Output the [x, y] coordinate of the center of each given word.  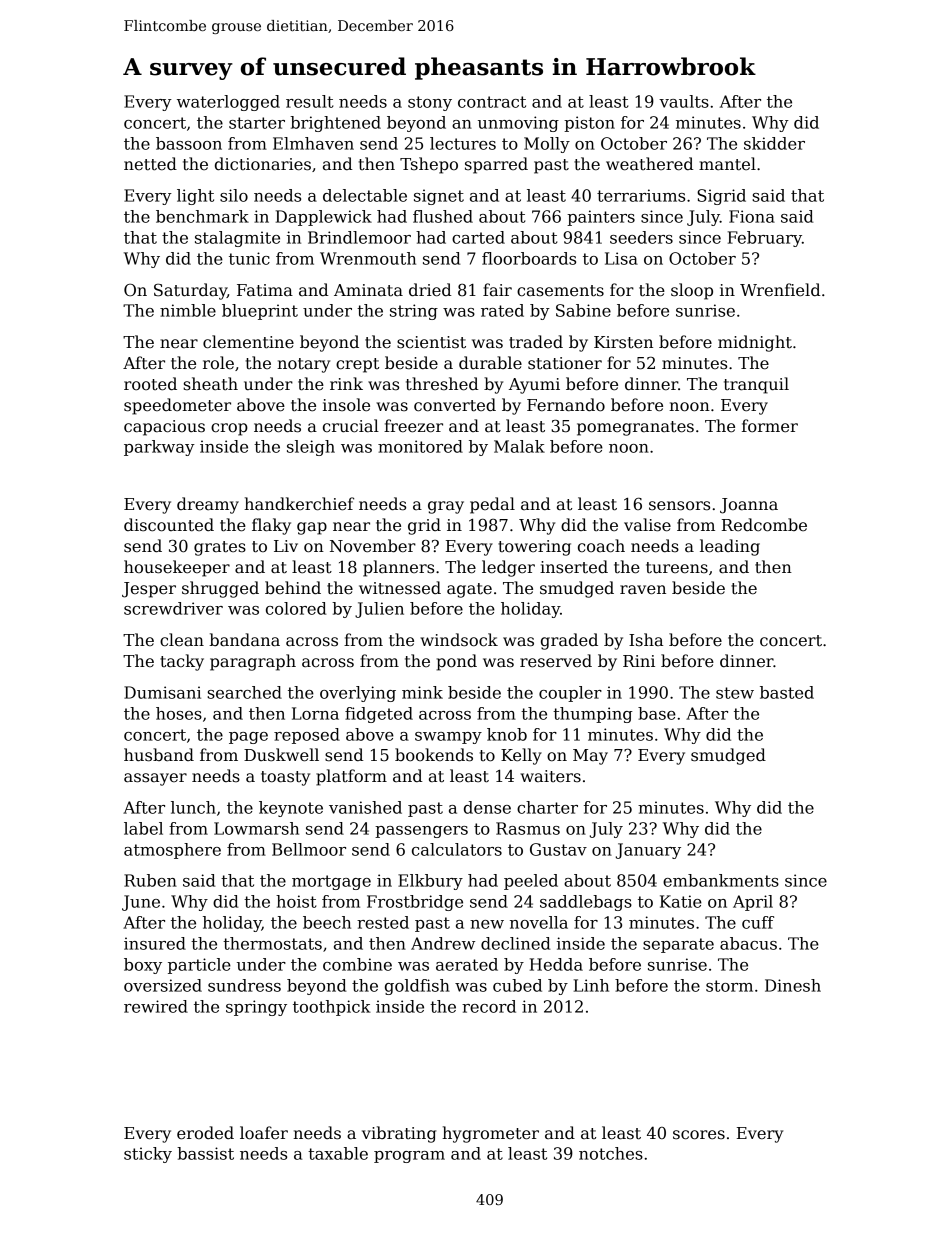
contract [492, 102]
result [309, 101]
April [753, 903]
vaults [684, 101]
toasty [285, 778]
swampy [448, 738]
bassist [205, 1153]
